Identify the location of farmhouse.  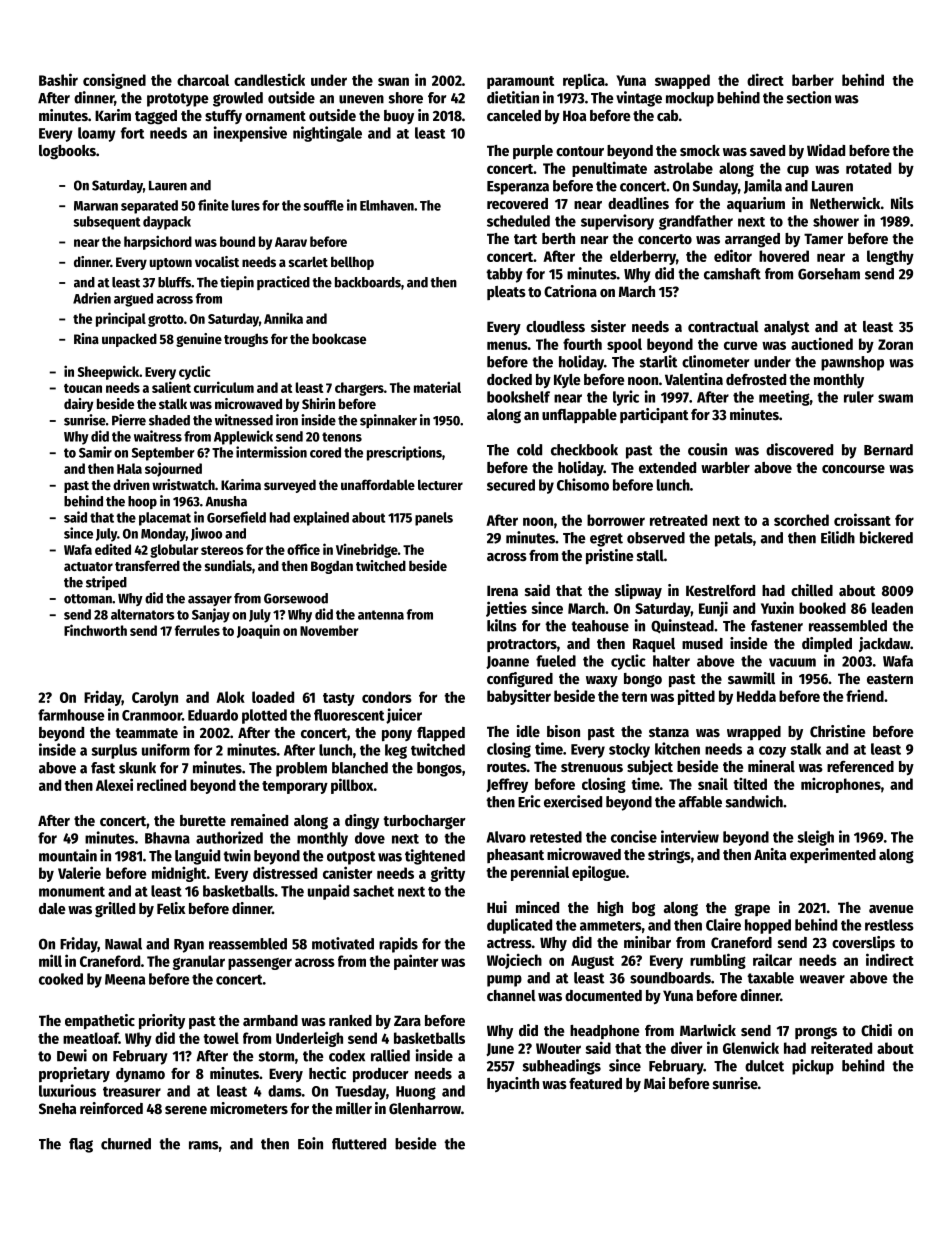
(71, 715).
